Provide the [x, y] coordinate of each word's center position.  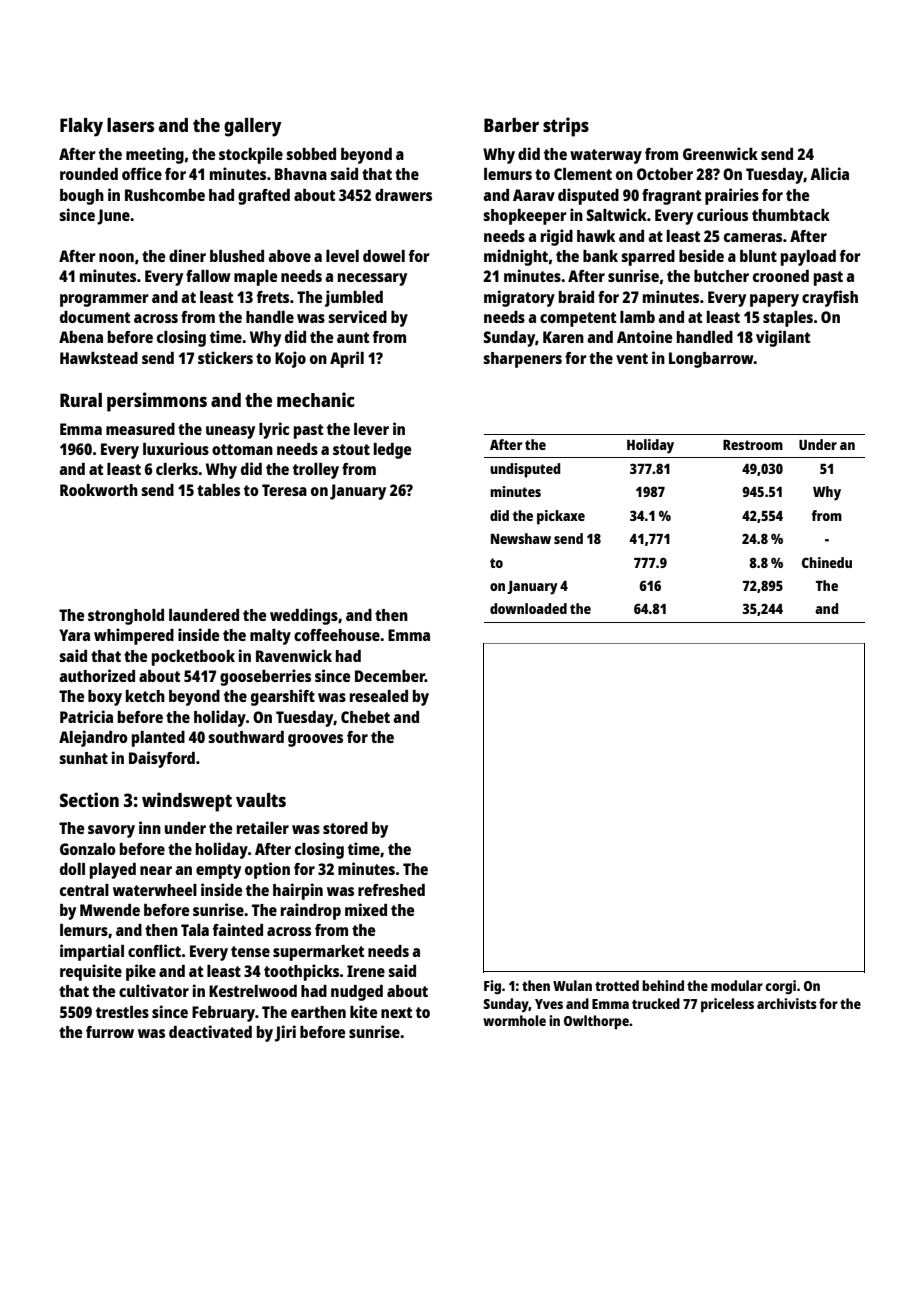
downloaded [528, 608]
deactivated [210, 1031]
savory [111, 831]
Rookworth [99, 490]
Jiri [285, 1033]
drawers [403, 195]
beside [701, 255]
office [142, 173]
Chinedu [827, 562]
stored [345, 828]
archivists [787, 1003]
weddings [304, 616]
